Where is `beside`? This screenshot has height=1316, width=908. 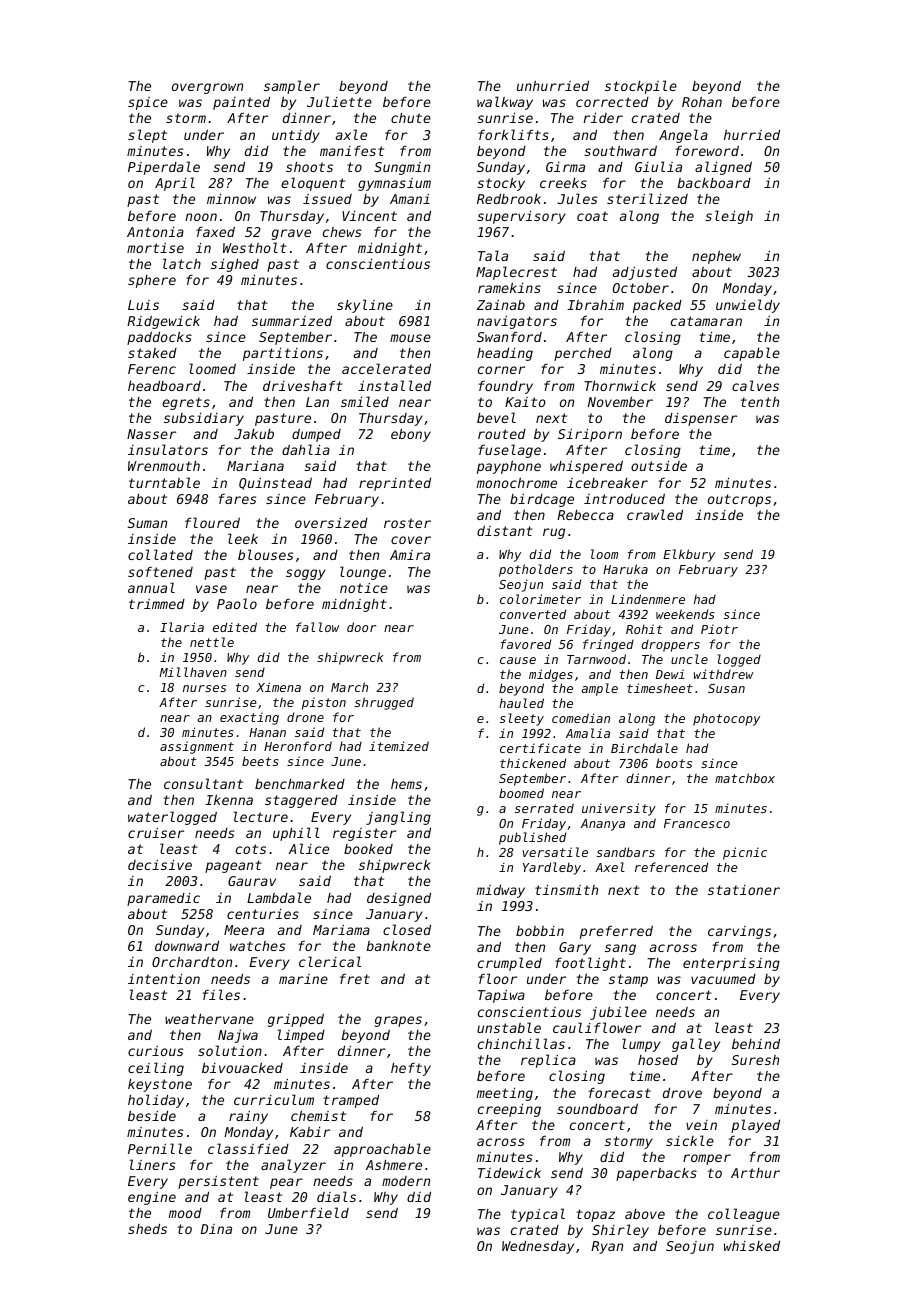
beside is located at coordinates (152, 1115).
